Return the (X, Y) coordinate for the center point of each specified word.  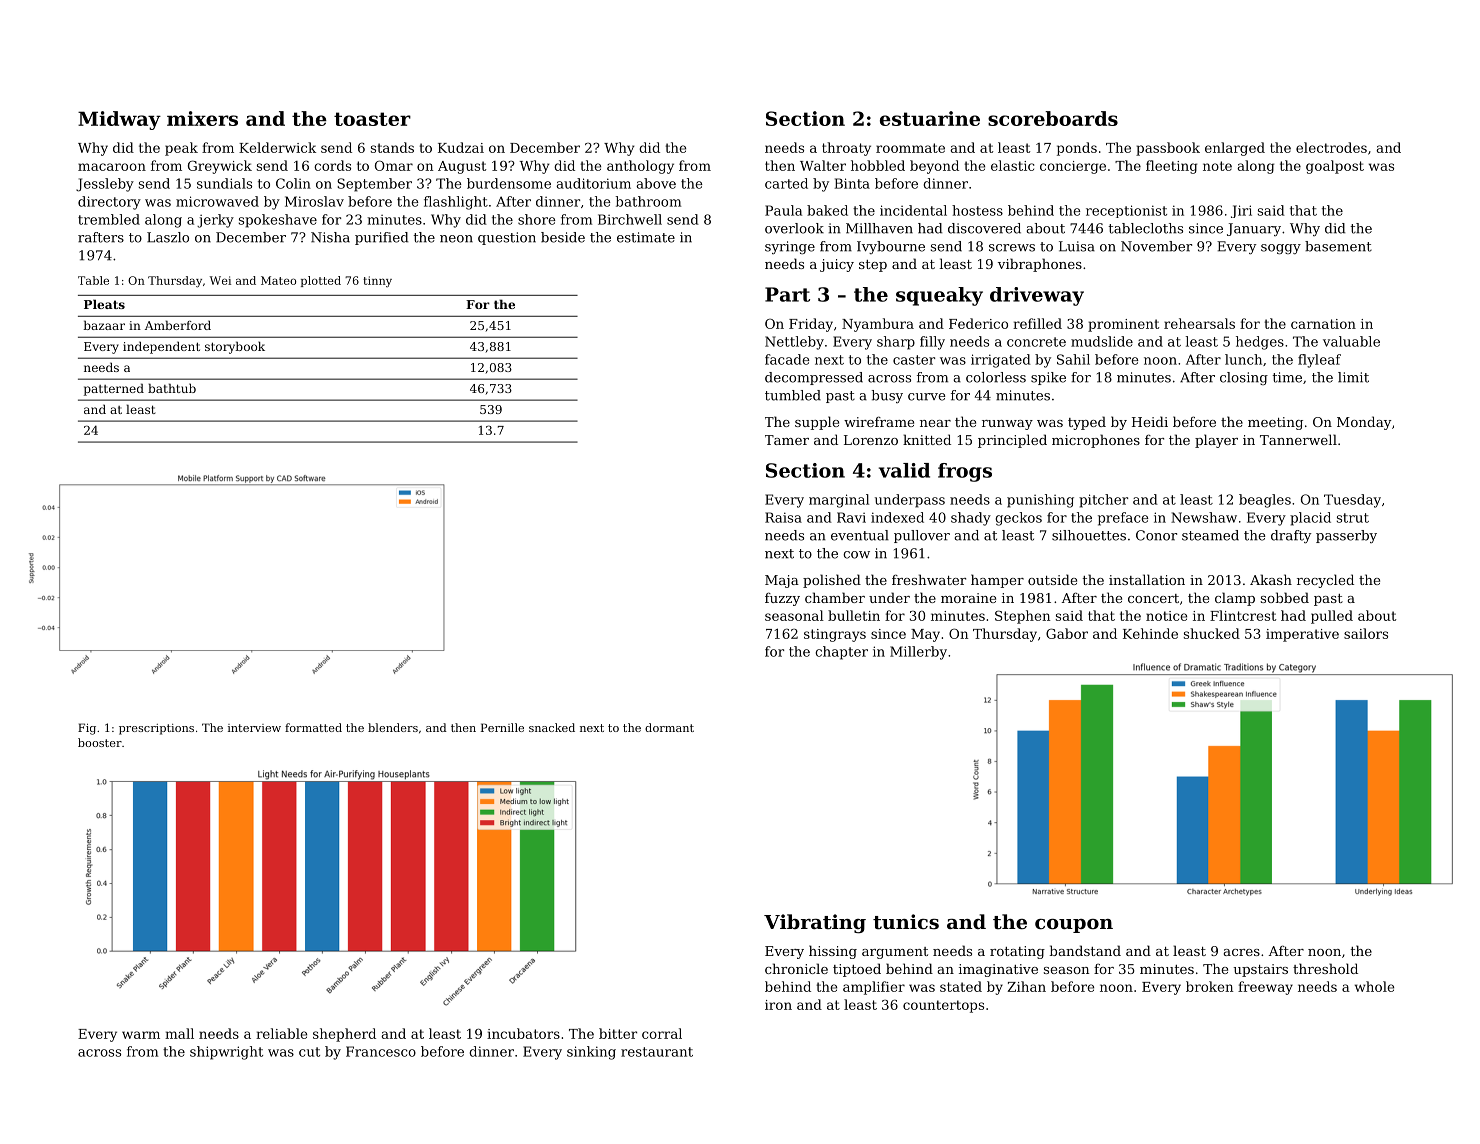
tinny (377, 281)
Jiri (1241, 211)
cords (332, 165)
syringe (790, 247)
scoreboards (1053, 118)
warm (141, 1035)
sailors (1366, 633)
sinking (591, 1053)
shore (537, 219)
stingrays (835, 635)
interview (254, 728)
